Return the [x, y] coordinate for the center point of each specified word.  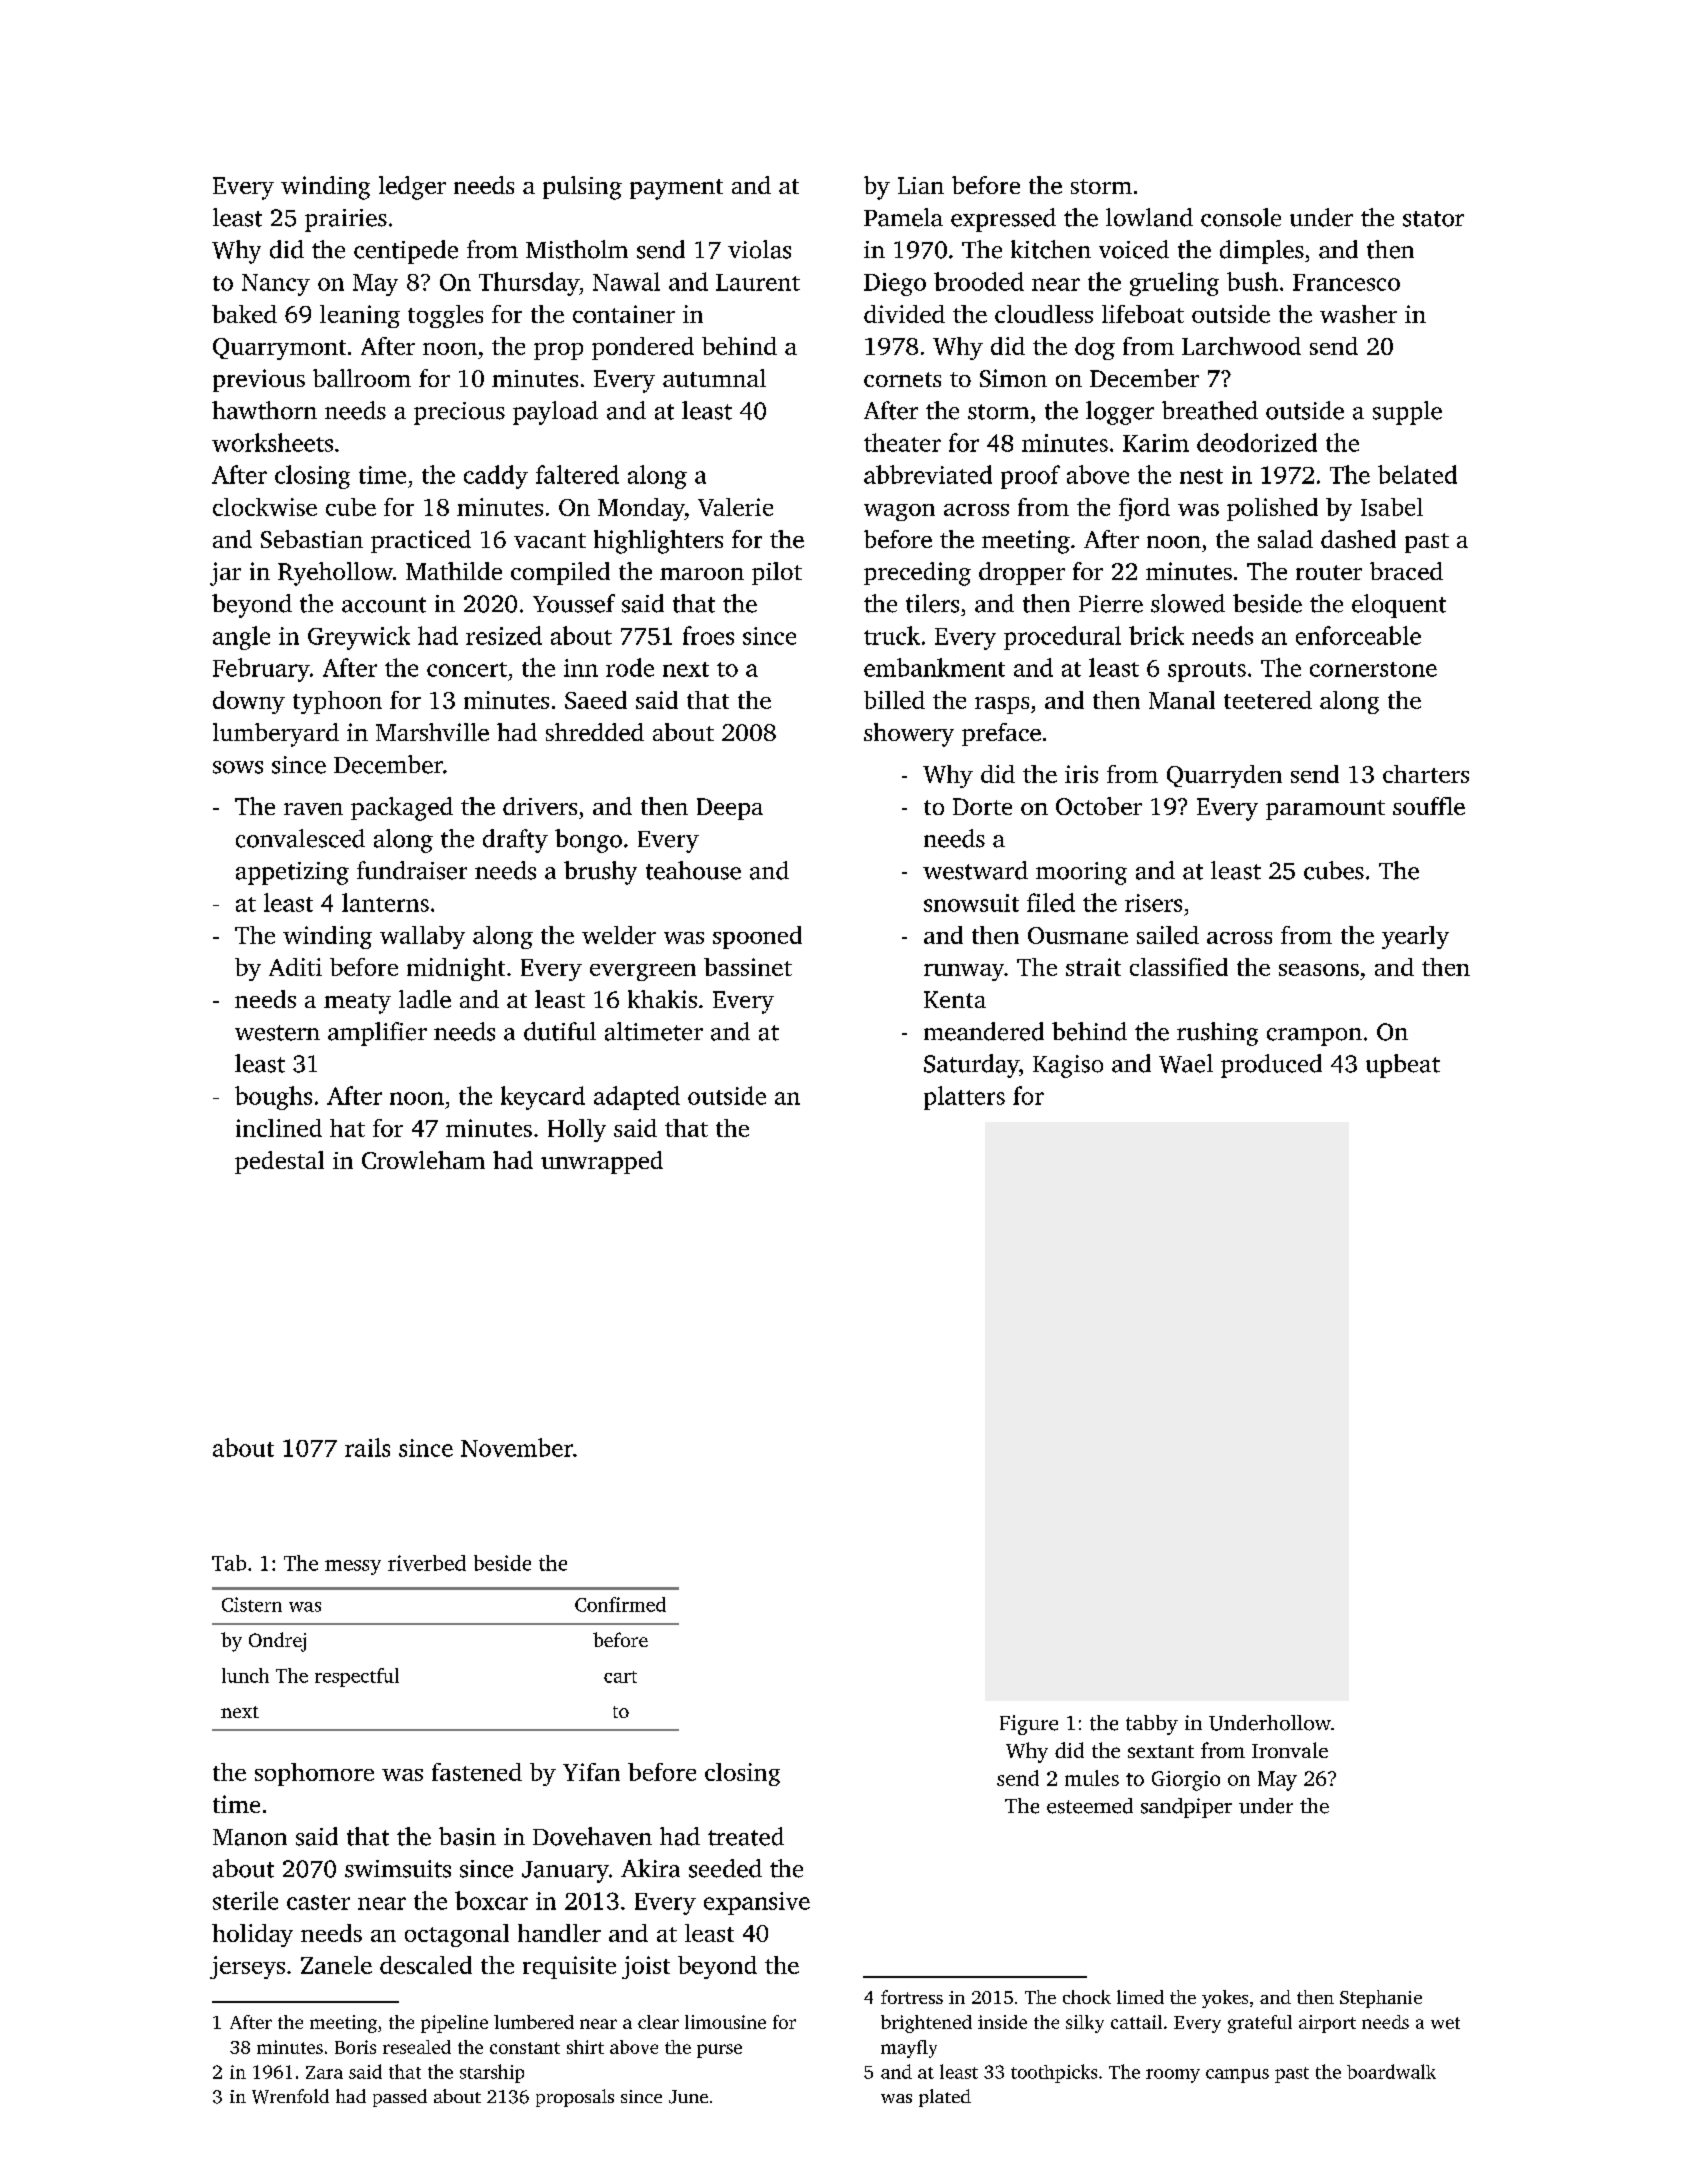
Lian [921, 185]
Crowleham [423, 1160]
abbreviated [928, 474]
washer [1358, 314]
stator [1433, 219]
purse [719, 2051]
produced [1271, 1066]
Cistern [252, 1604]
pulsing [582, 188]
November [517, 1447]
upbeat [1403, 1066]
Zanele [336, 1965]
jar [225, 574]
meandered [984, 1031]
